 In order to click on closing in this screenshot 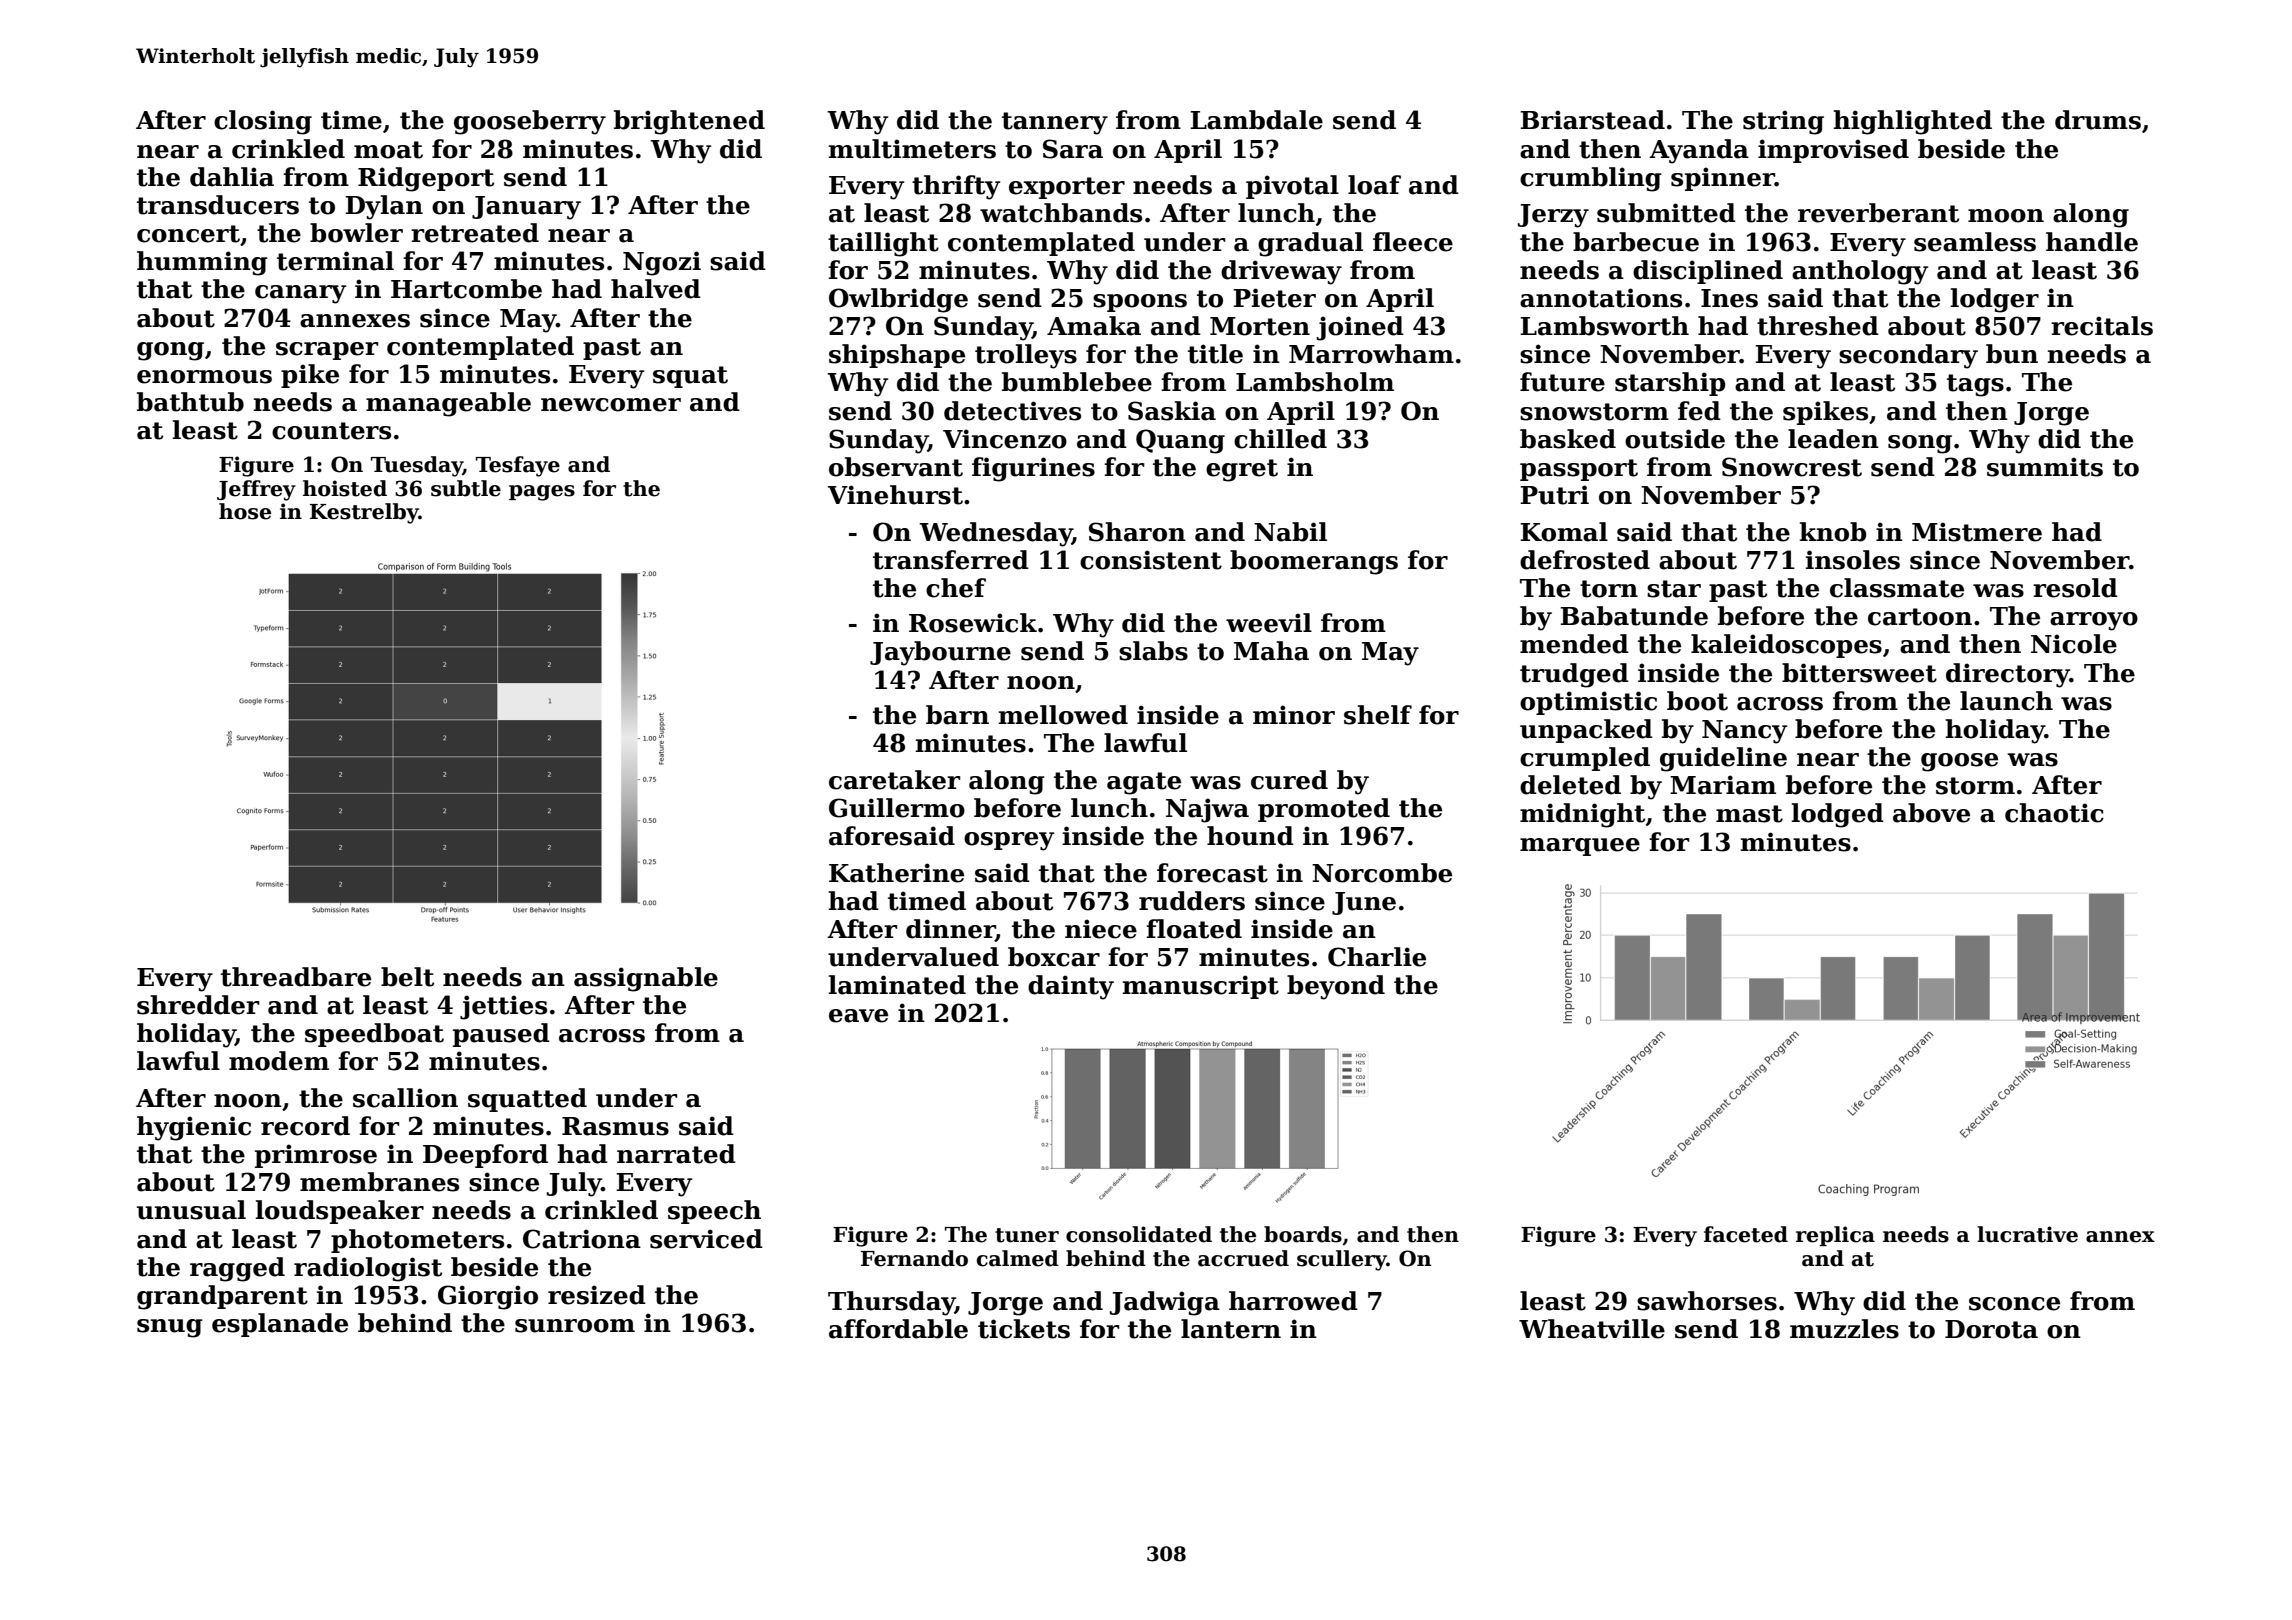, I will do `click(263, 122)`.
